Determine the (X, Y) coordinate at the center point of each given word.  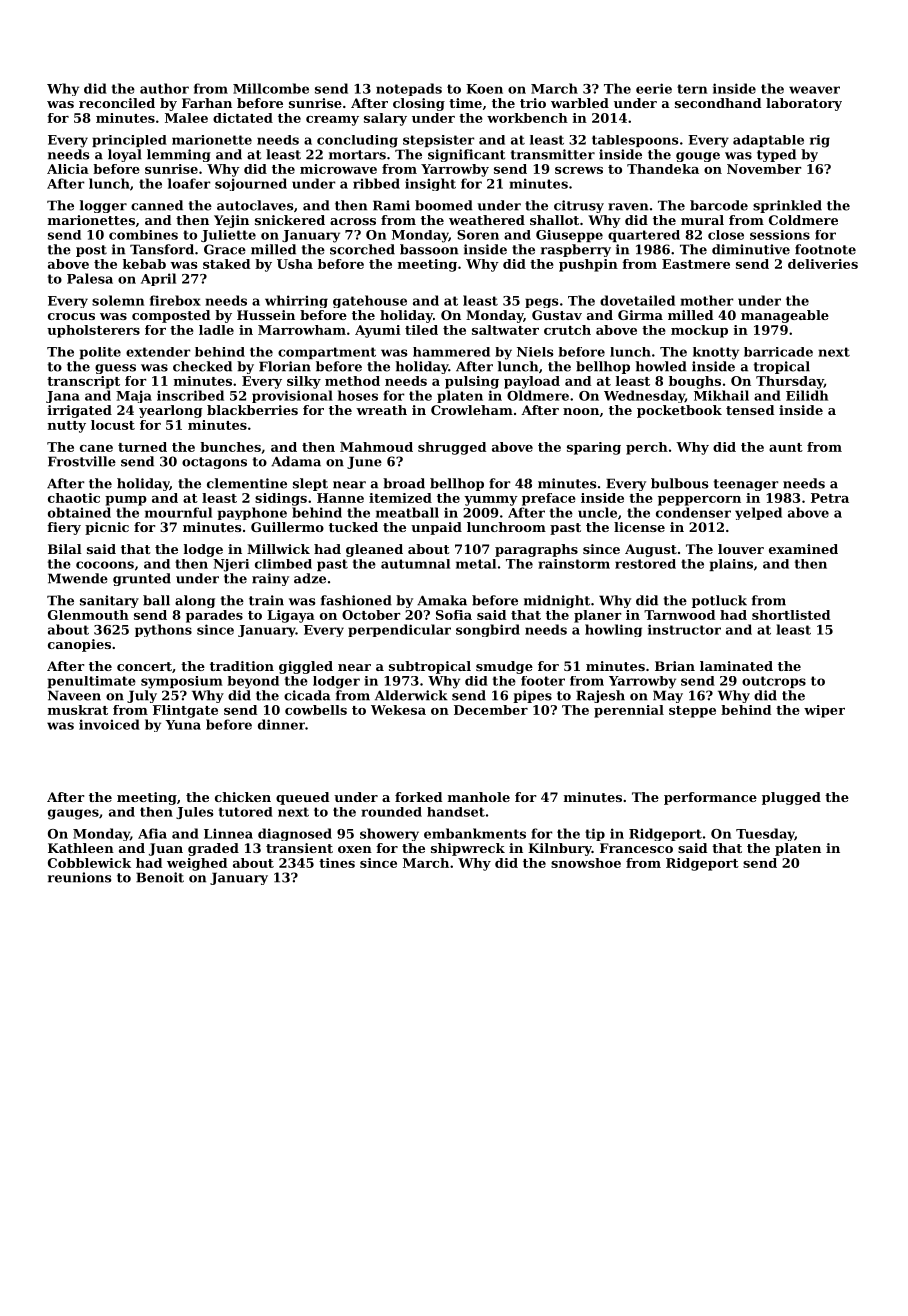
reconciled (117, 103)
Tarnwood (679, 615)
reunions (79, 877)
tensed (750, 410)
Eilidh (807, 395)
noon (581, 411)
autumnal (415, 564)
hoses (358, 395)
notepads (409, 89)
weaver (814, 90)
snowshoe (586, 863)
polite (100, 353)
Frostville (82, 461)
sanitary (109, 601)
